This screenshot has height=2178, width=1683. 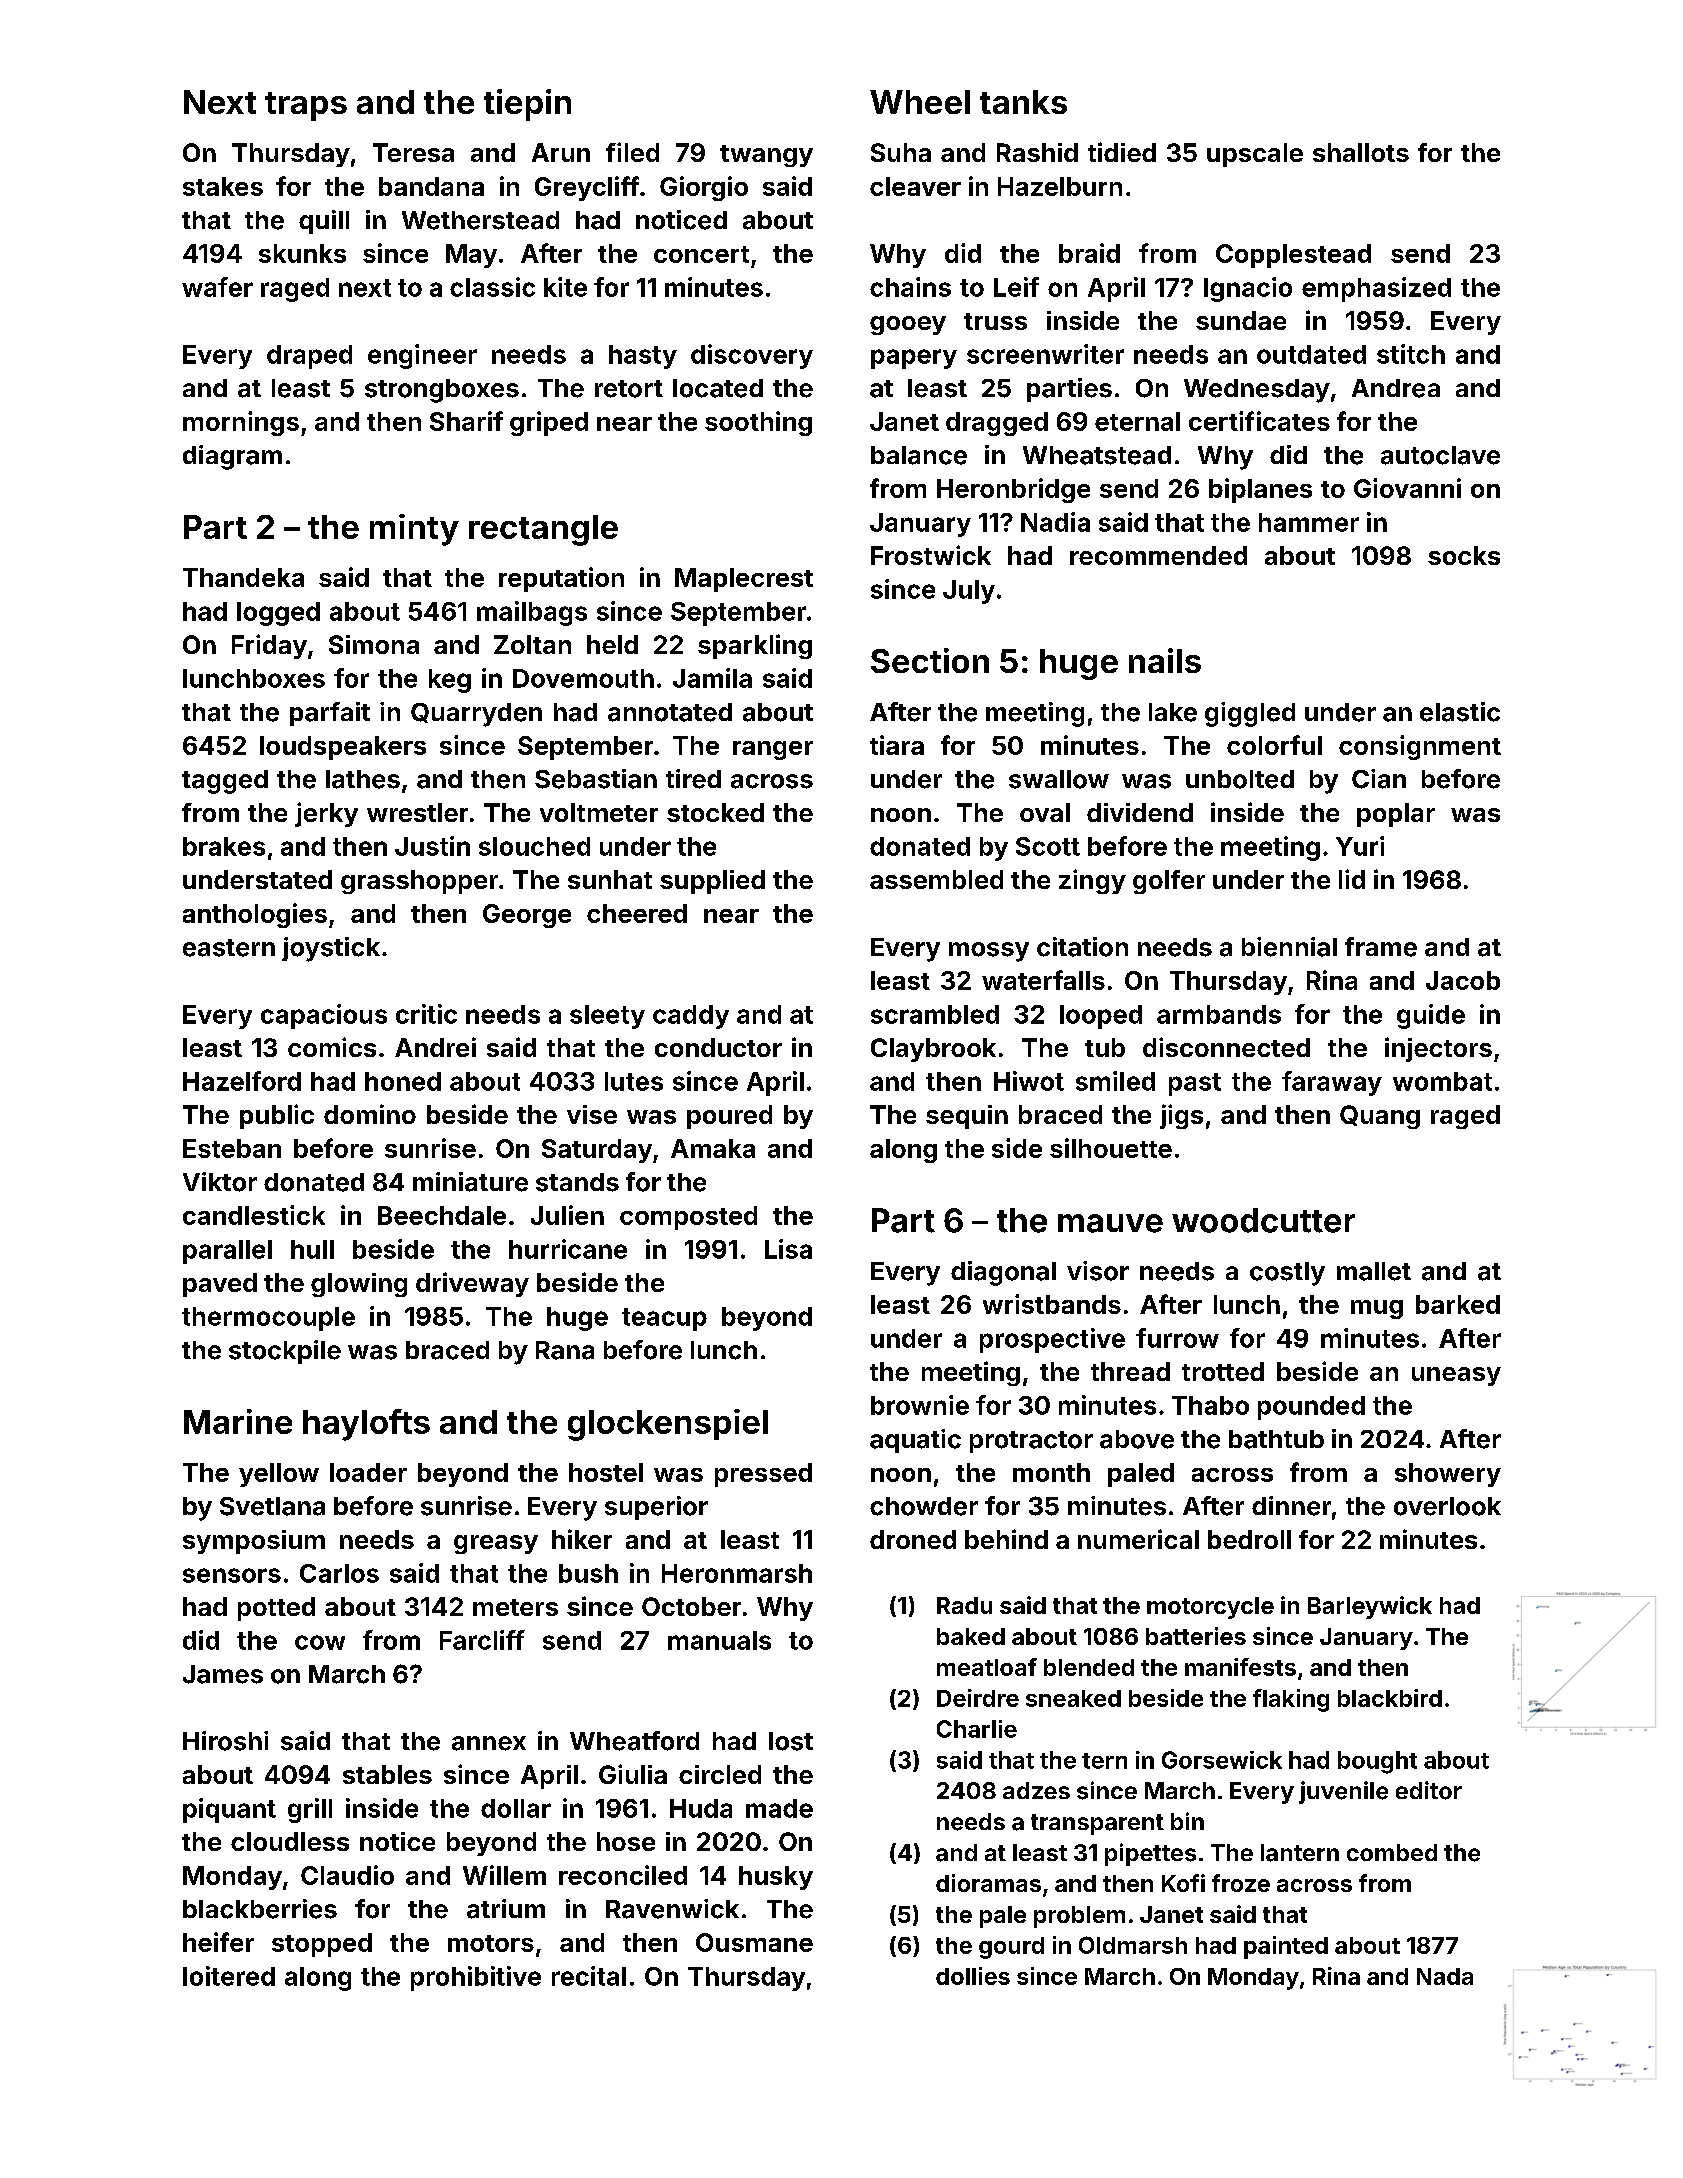 I want to click on poplar, so click(x=1396, y=815).
